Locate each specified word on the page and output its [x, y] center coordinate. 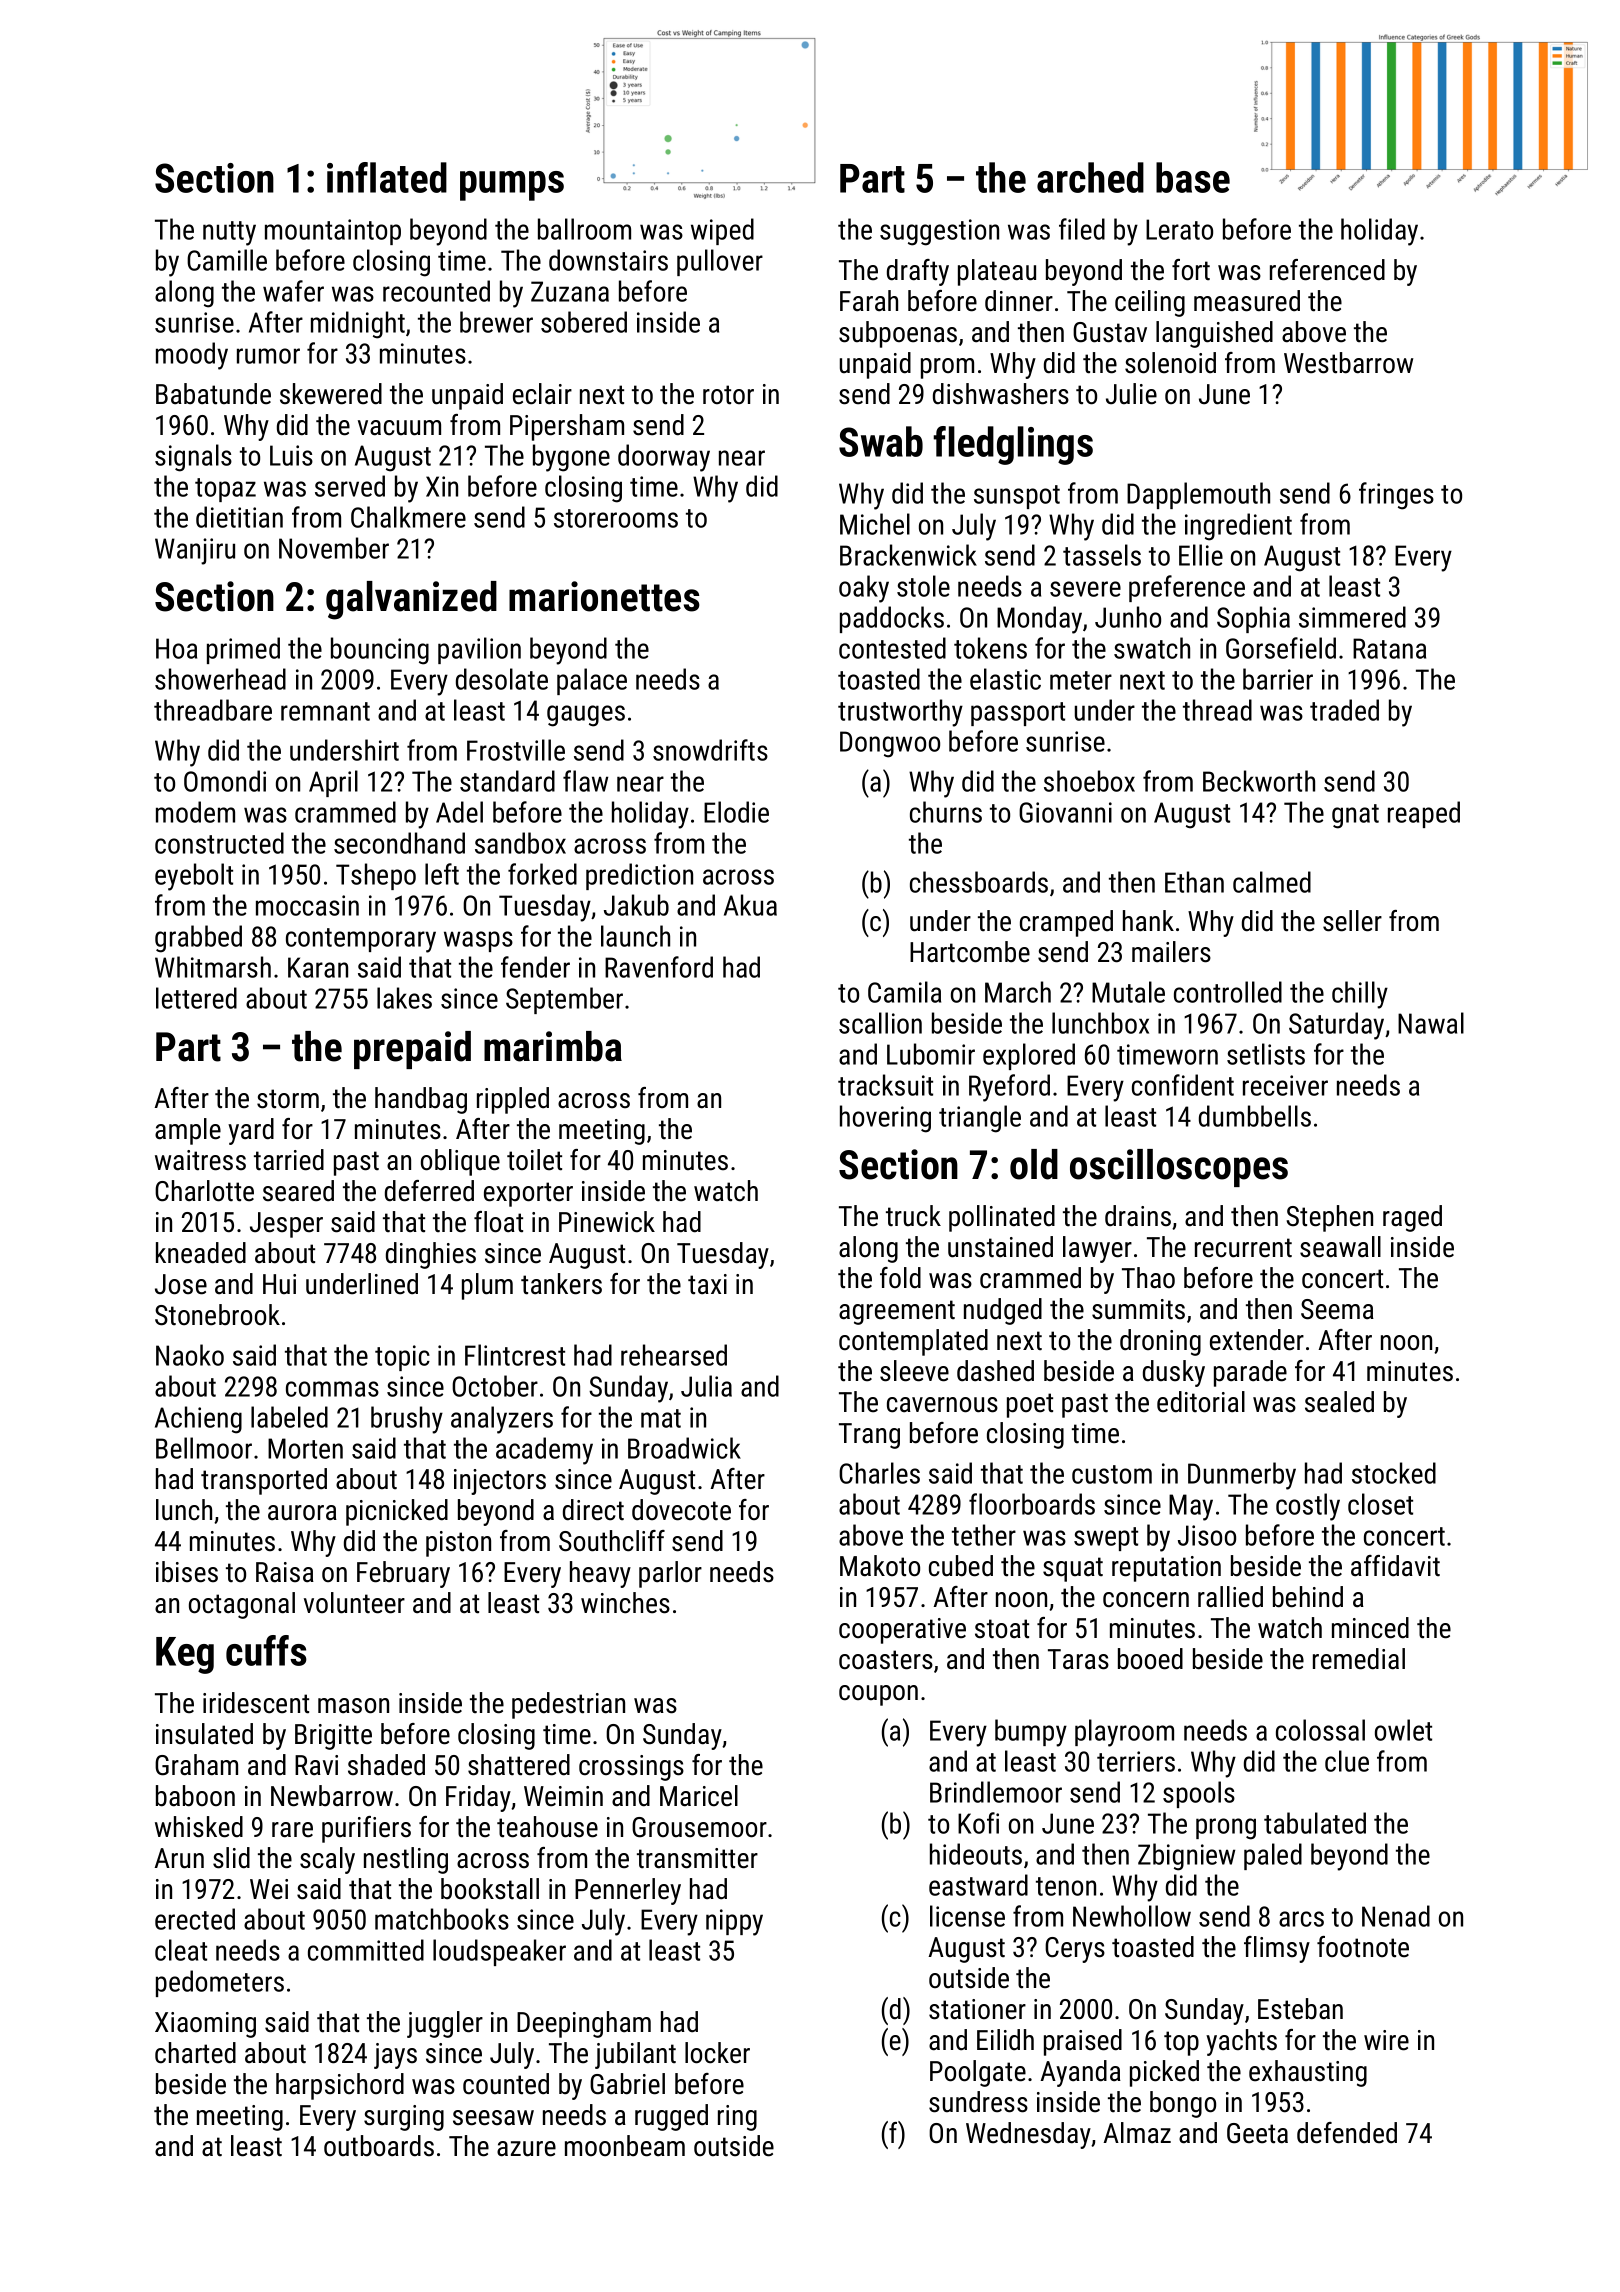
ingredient [1238, 527]
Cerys [1075, 1950]
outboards [379, 2146]
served [350, 486]
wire [1386, 2040]
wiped [722, 231]
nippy [734, 1922]
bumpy [1031, 1733]
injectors [500, 1482]
